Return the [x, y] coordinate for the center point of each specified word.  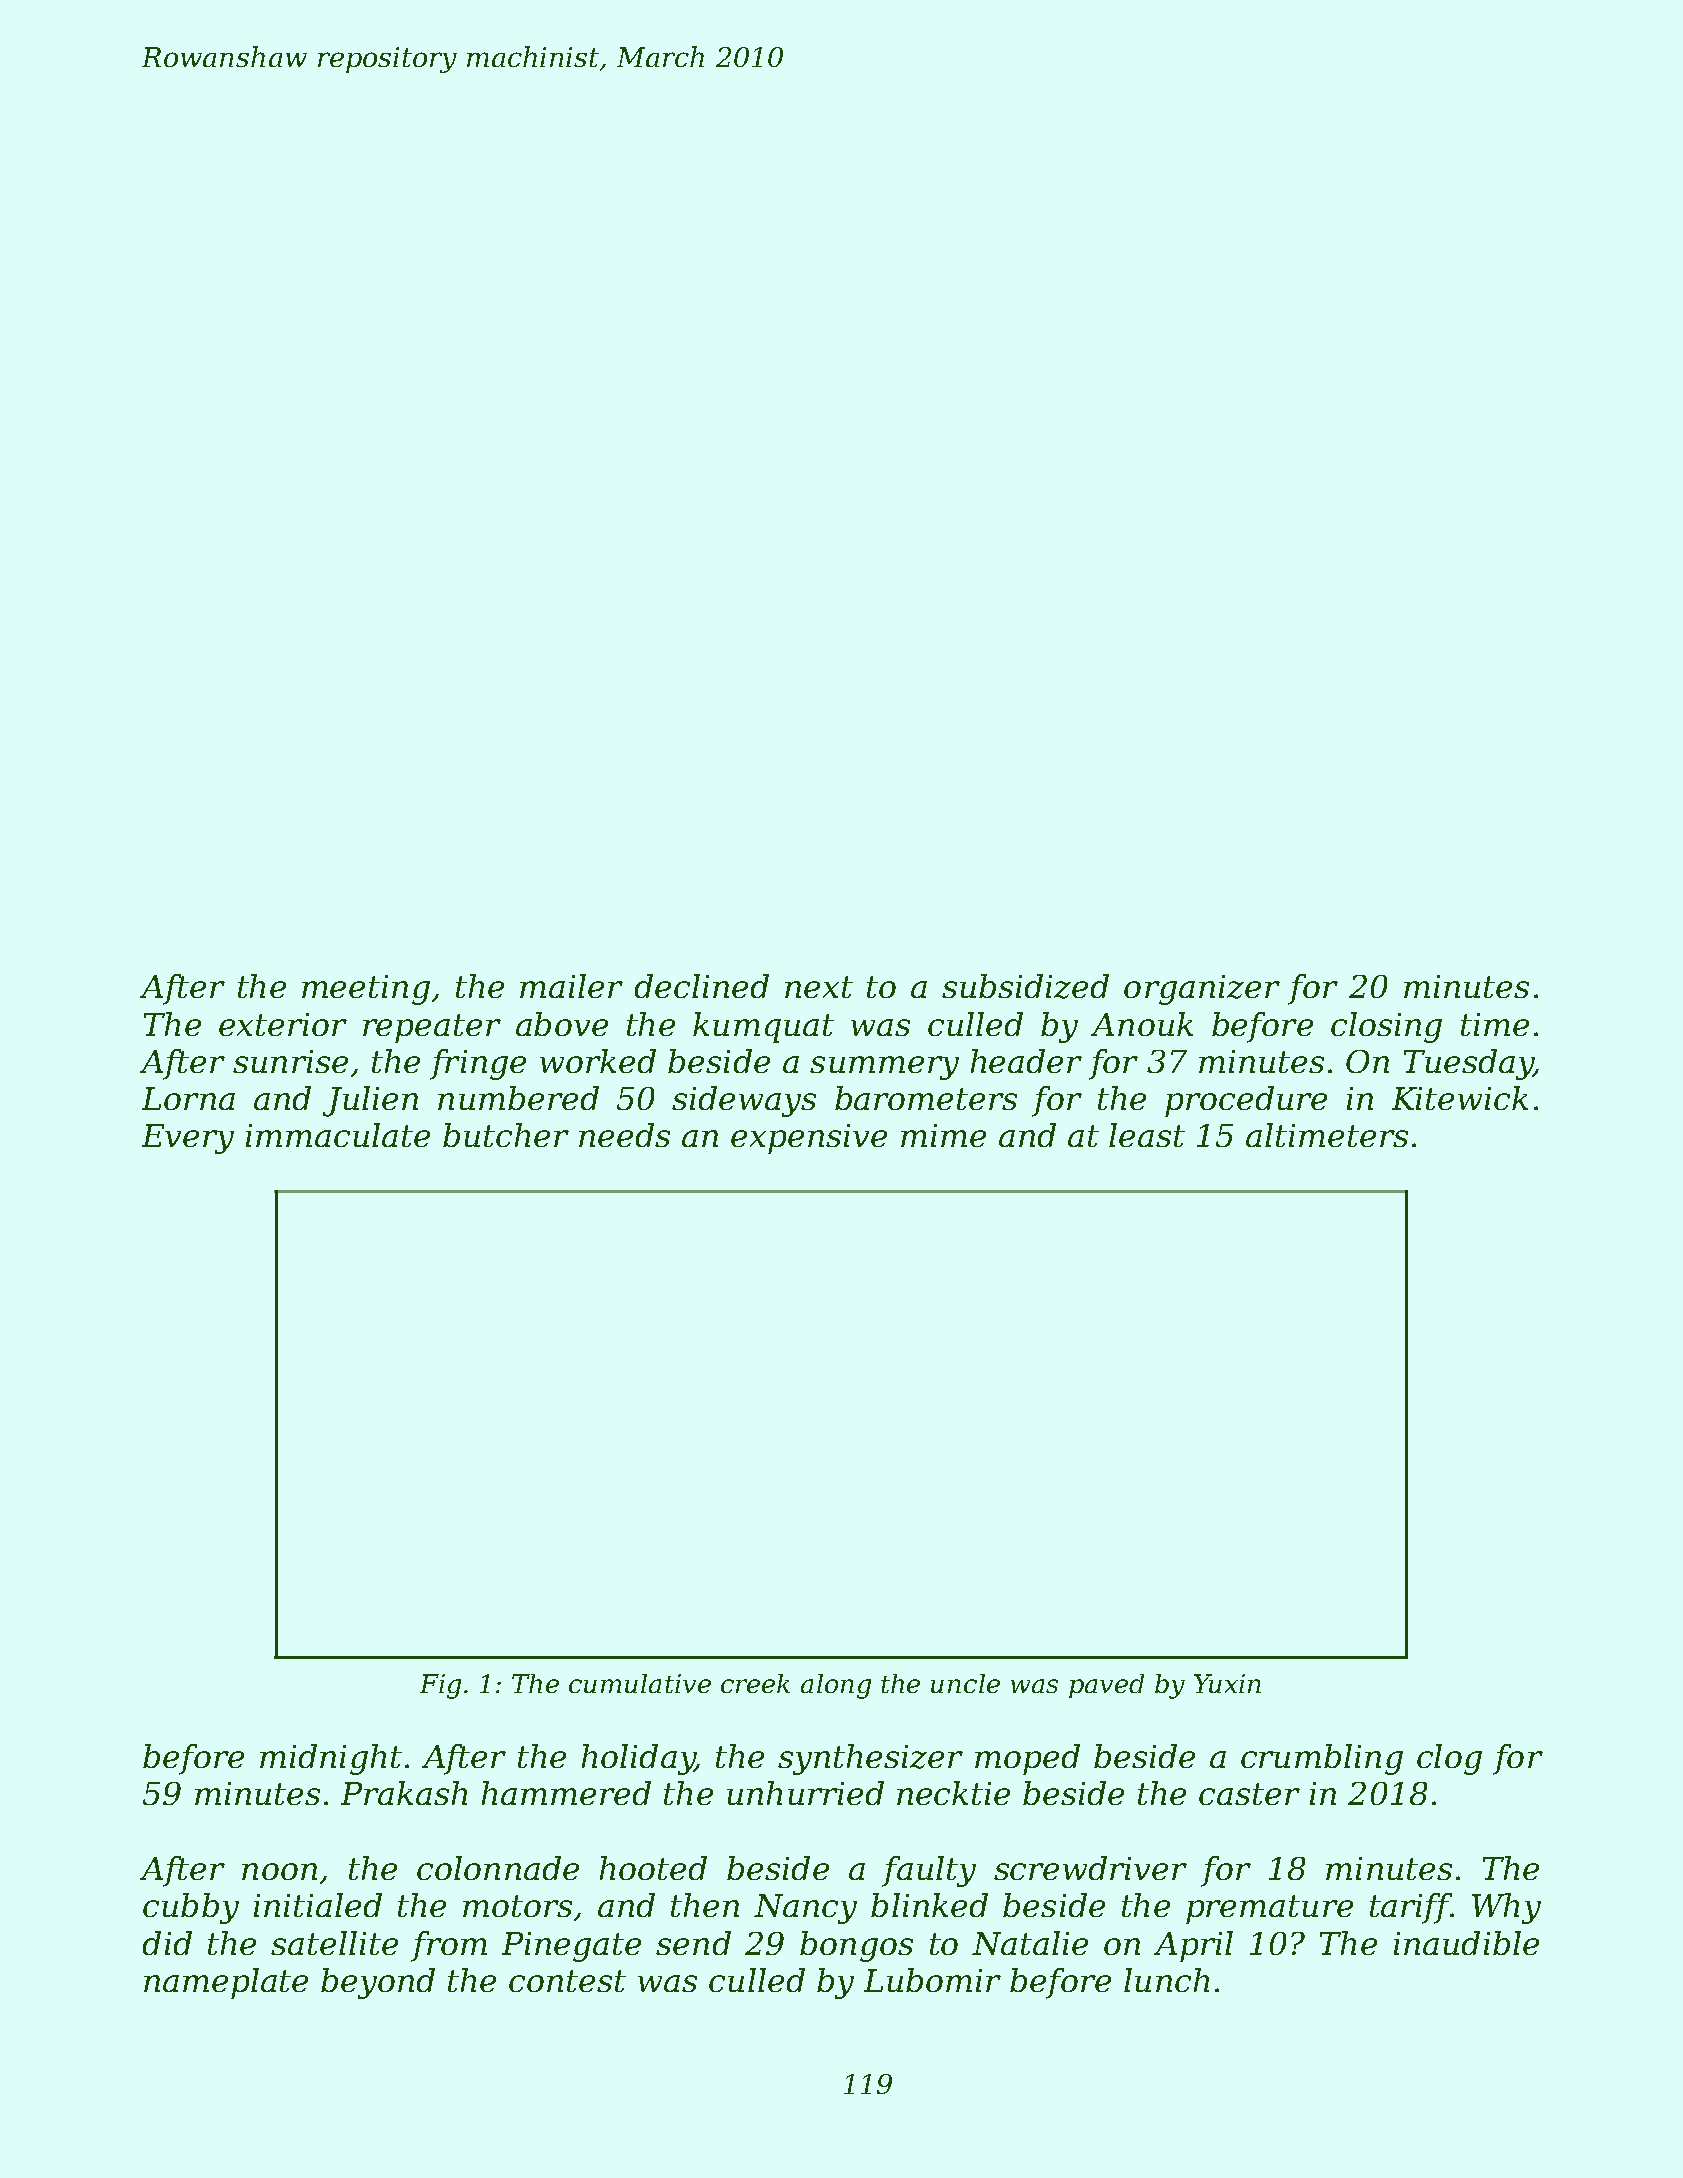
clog [1449, 1759]
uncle [965, 1683]
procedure [1246, 1101]
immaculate [338, 1135]
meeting [366, 990]
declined [702, 986]
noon [279, 1871]
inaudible [1466, 1943]
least [1147, 1135]
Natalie [1030, 1943]
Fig [440, 1686]
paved [1106, 1686]
